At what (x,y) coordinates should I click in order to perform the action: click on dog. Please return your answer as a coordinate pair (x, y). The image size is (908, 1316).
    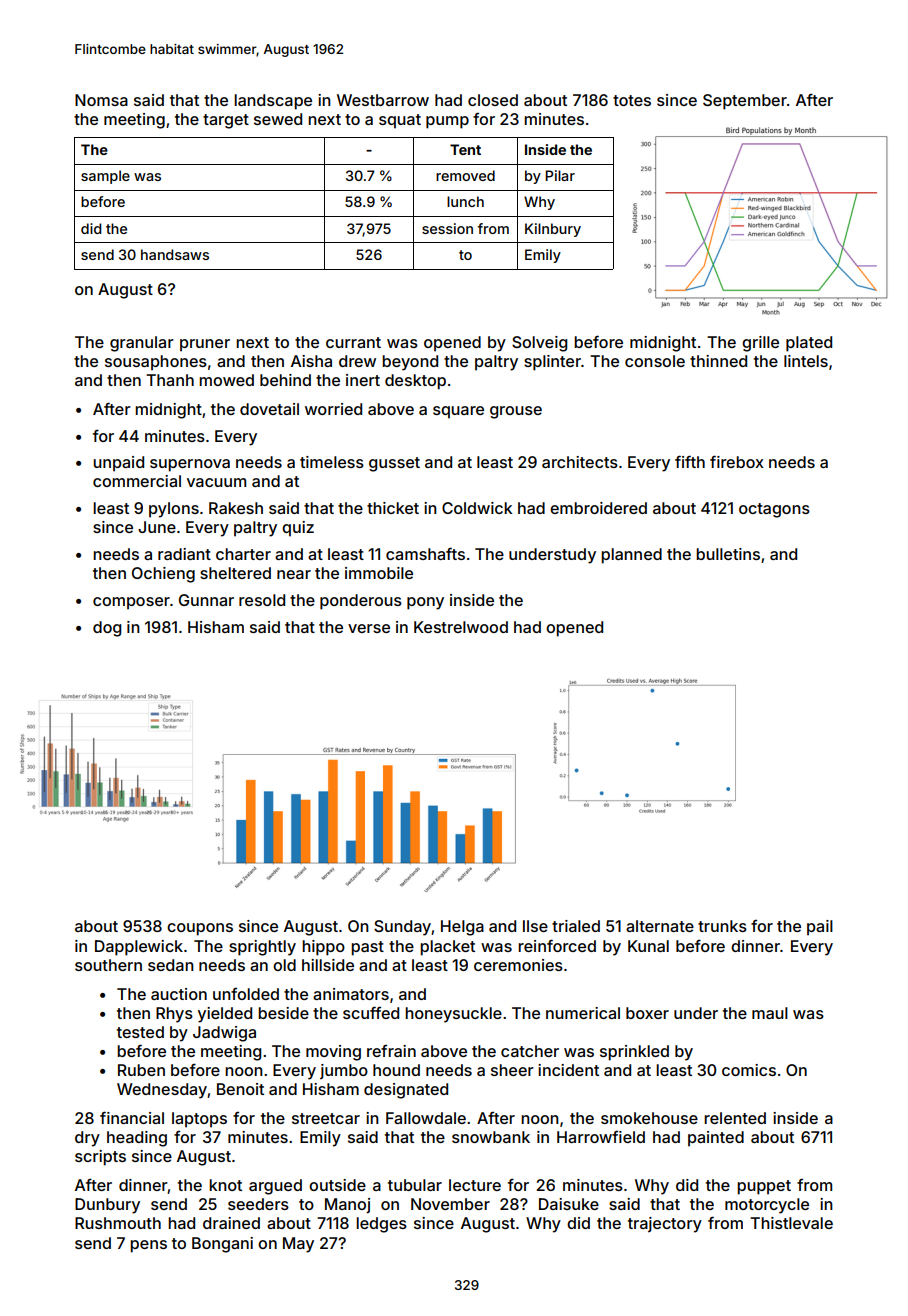
    Looking at the image, I should click on (107, 629).
